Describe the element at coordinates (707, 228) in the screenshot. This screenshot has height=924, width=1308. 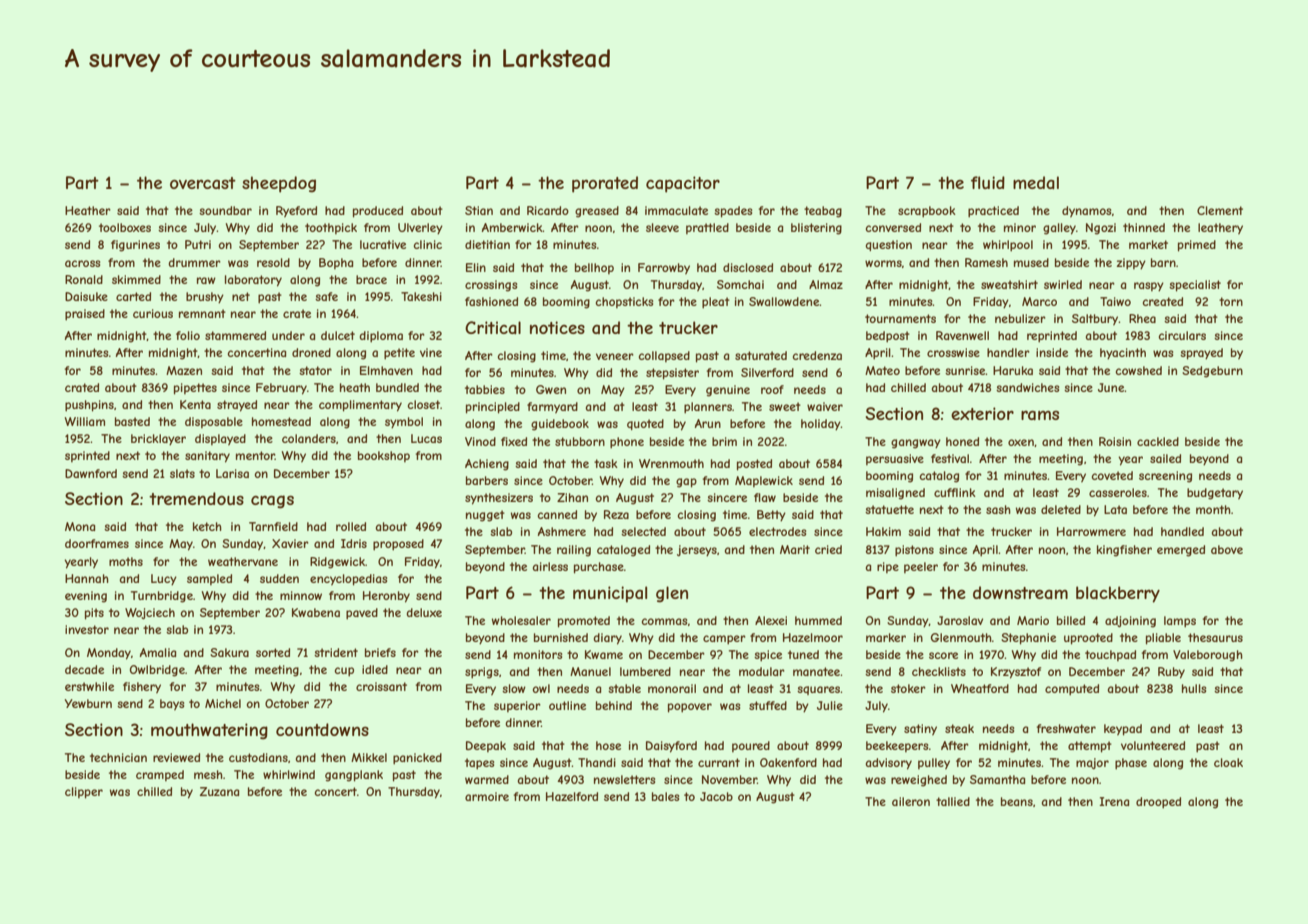
I see `prattled` at that location.
